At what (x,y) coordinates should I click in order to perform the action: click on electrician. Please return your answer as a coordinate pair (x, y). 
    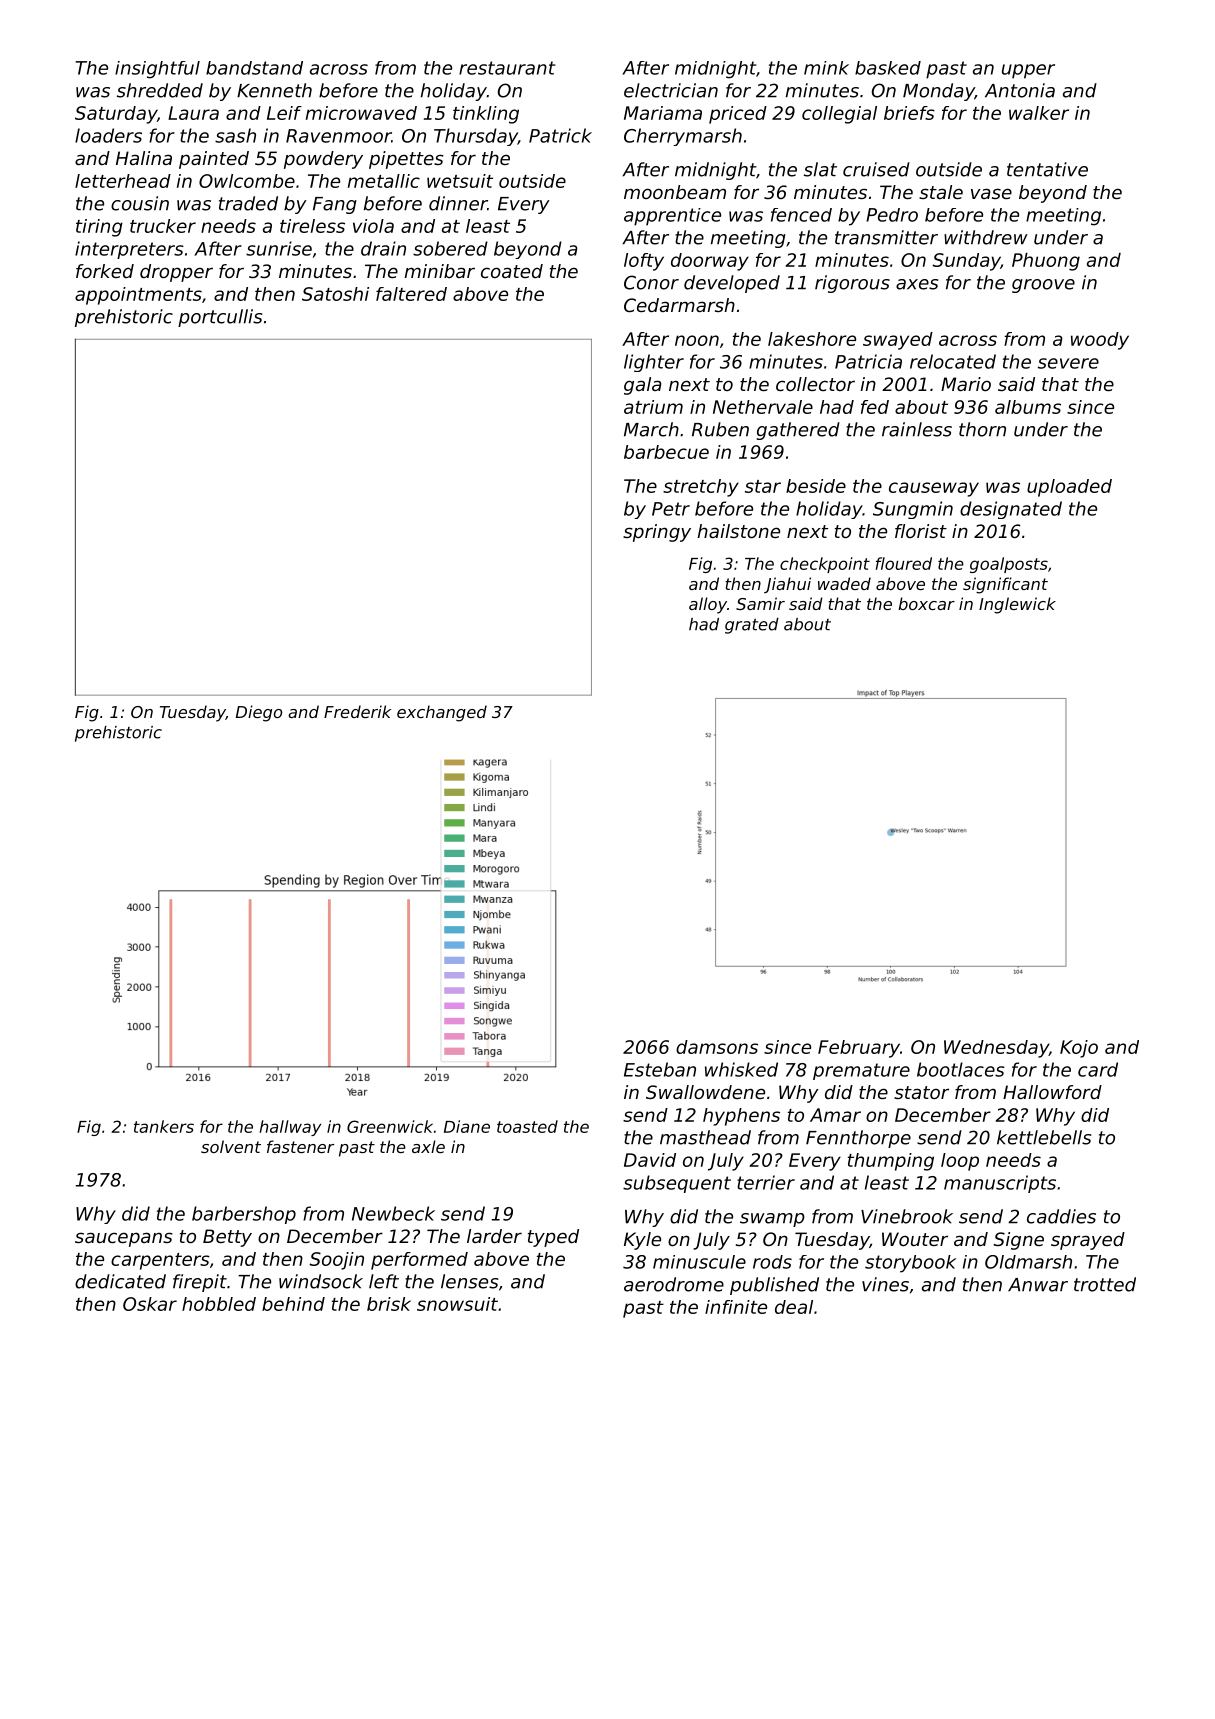
    Looking at the image, I should click on (671, 90).
